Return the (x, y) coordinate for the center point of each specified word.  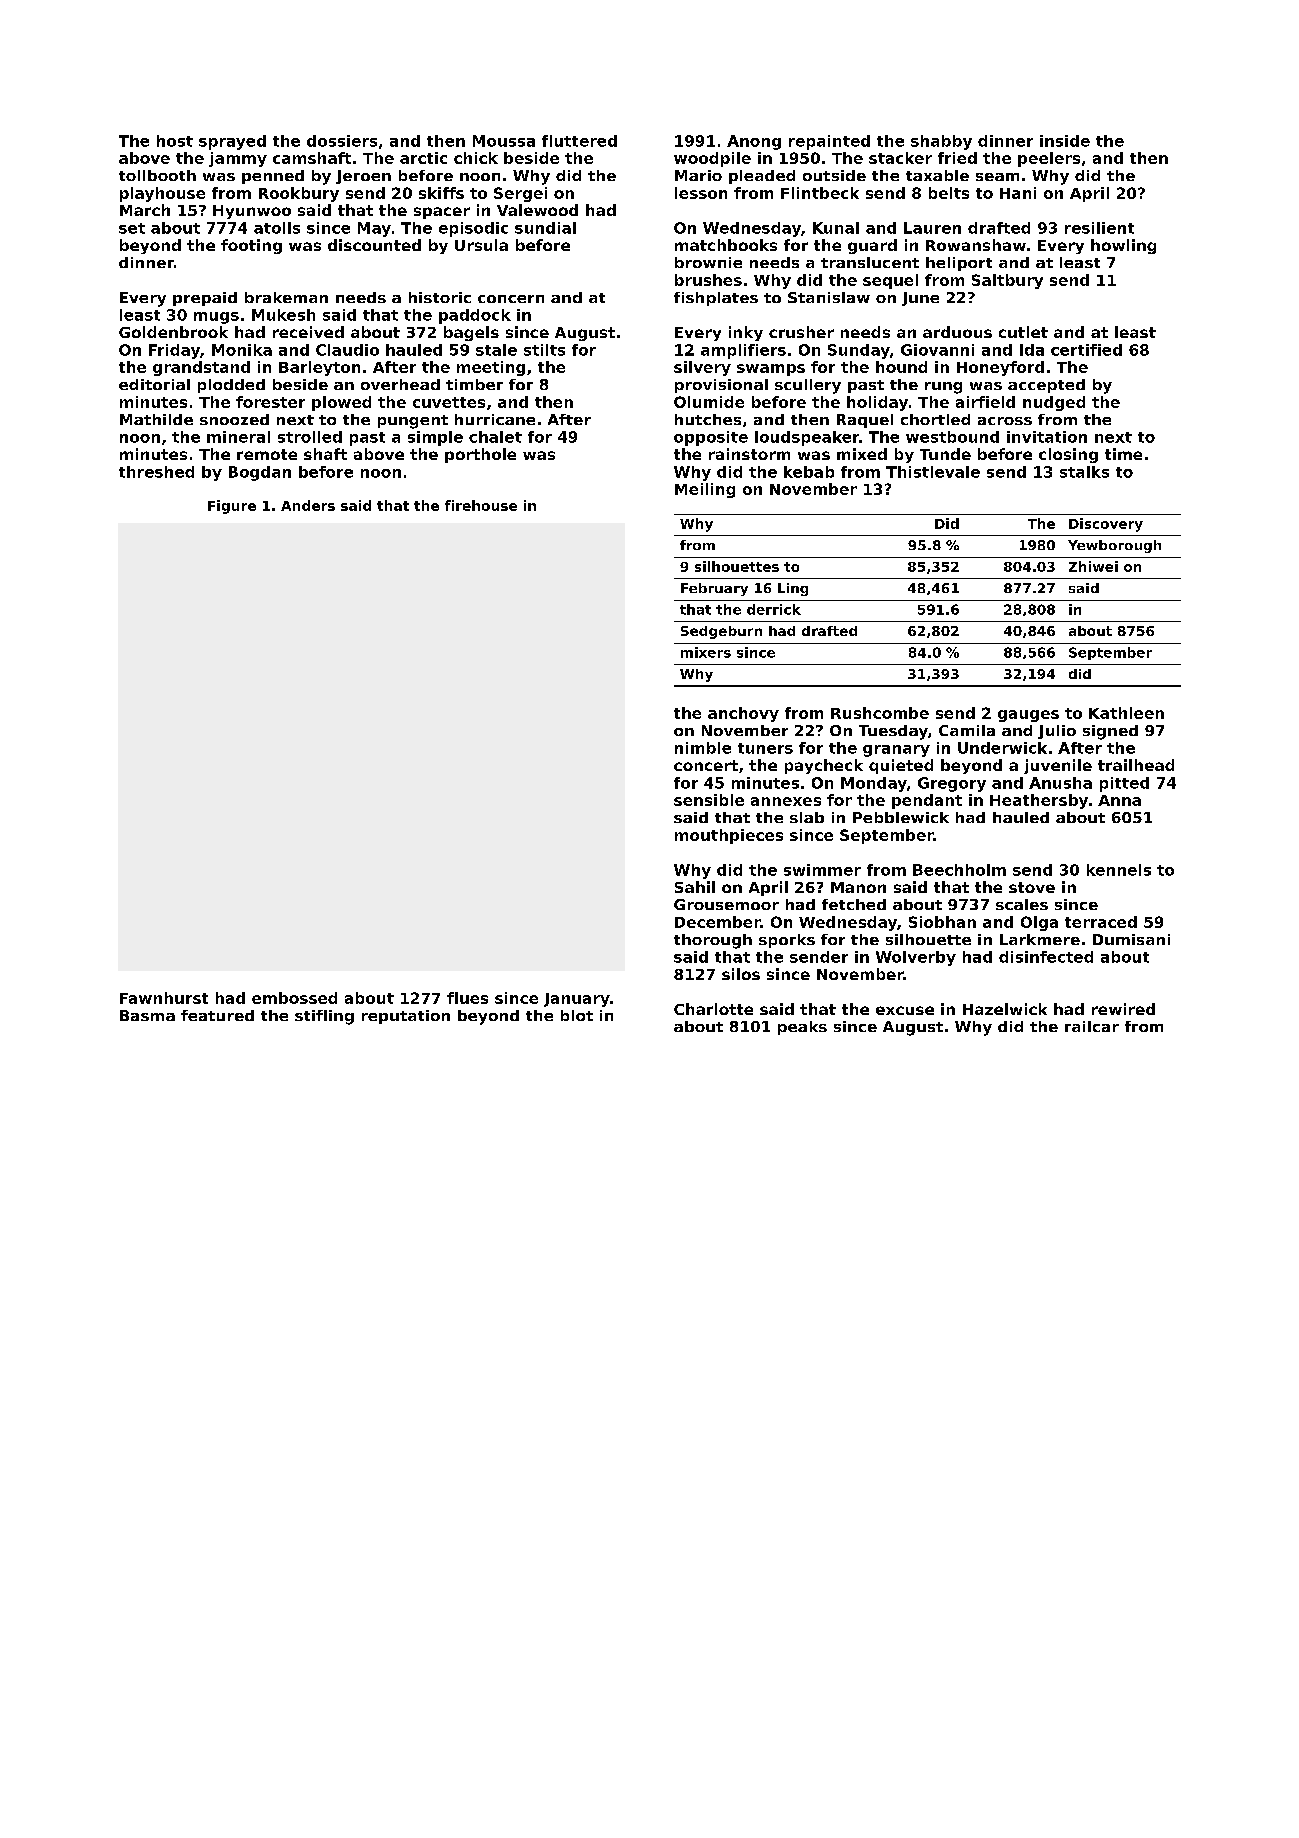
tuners (765, 748)
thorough (713, 941)
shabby (941, 142)
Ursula (481, 245)
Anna (1119, 800)
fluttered (579, 141)
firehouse (481, 505)
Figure (232, 507)
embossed (294, 998)
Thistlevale (933, 472)
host (175, 141)
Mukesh (283, 315)
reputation (406, 1017)
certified (1086, 350)
